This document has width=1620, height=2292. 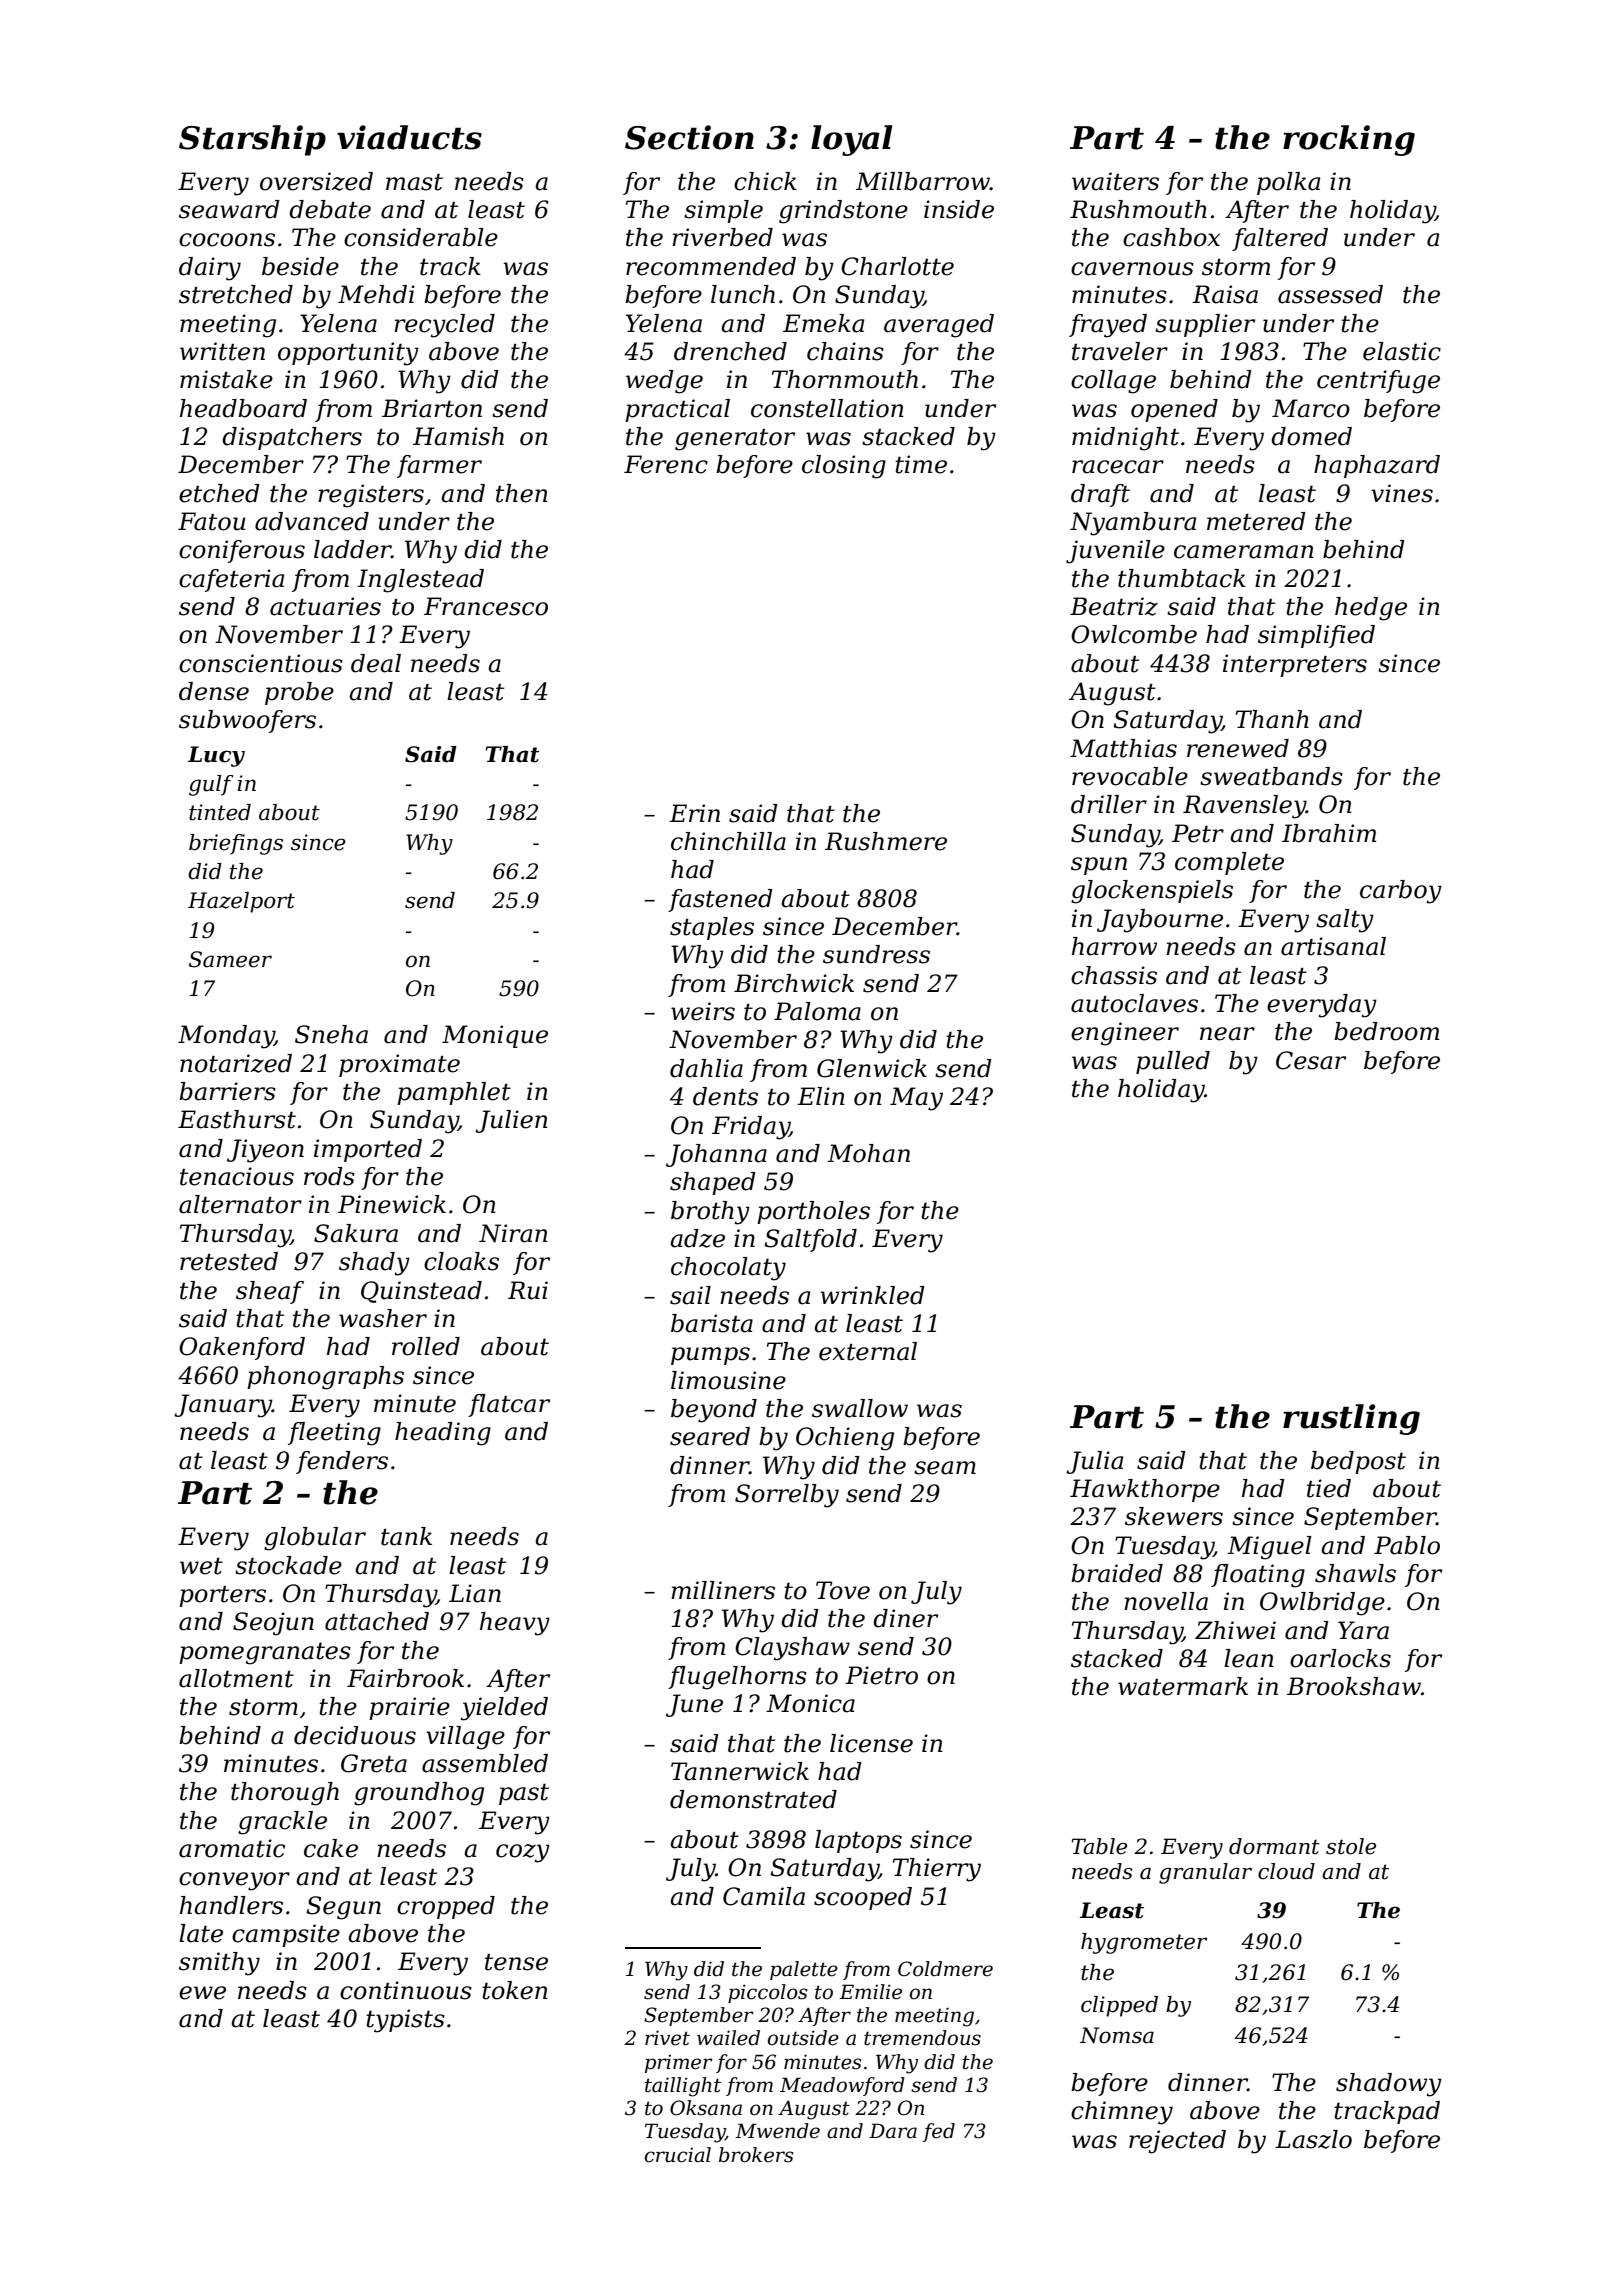 What do you see at coordinates (1349, 140) in the document?
I see `rocking` at bounding box center [1349, 140].
